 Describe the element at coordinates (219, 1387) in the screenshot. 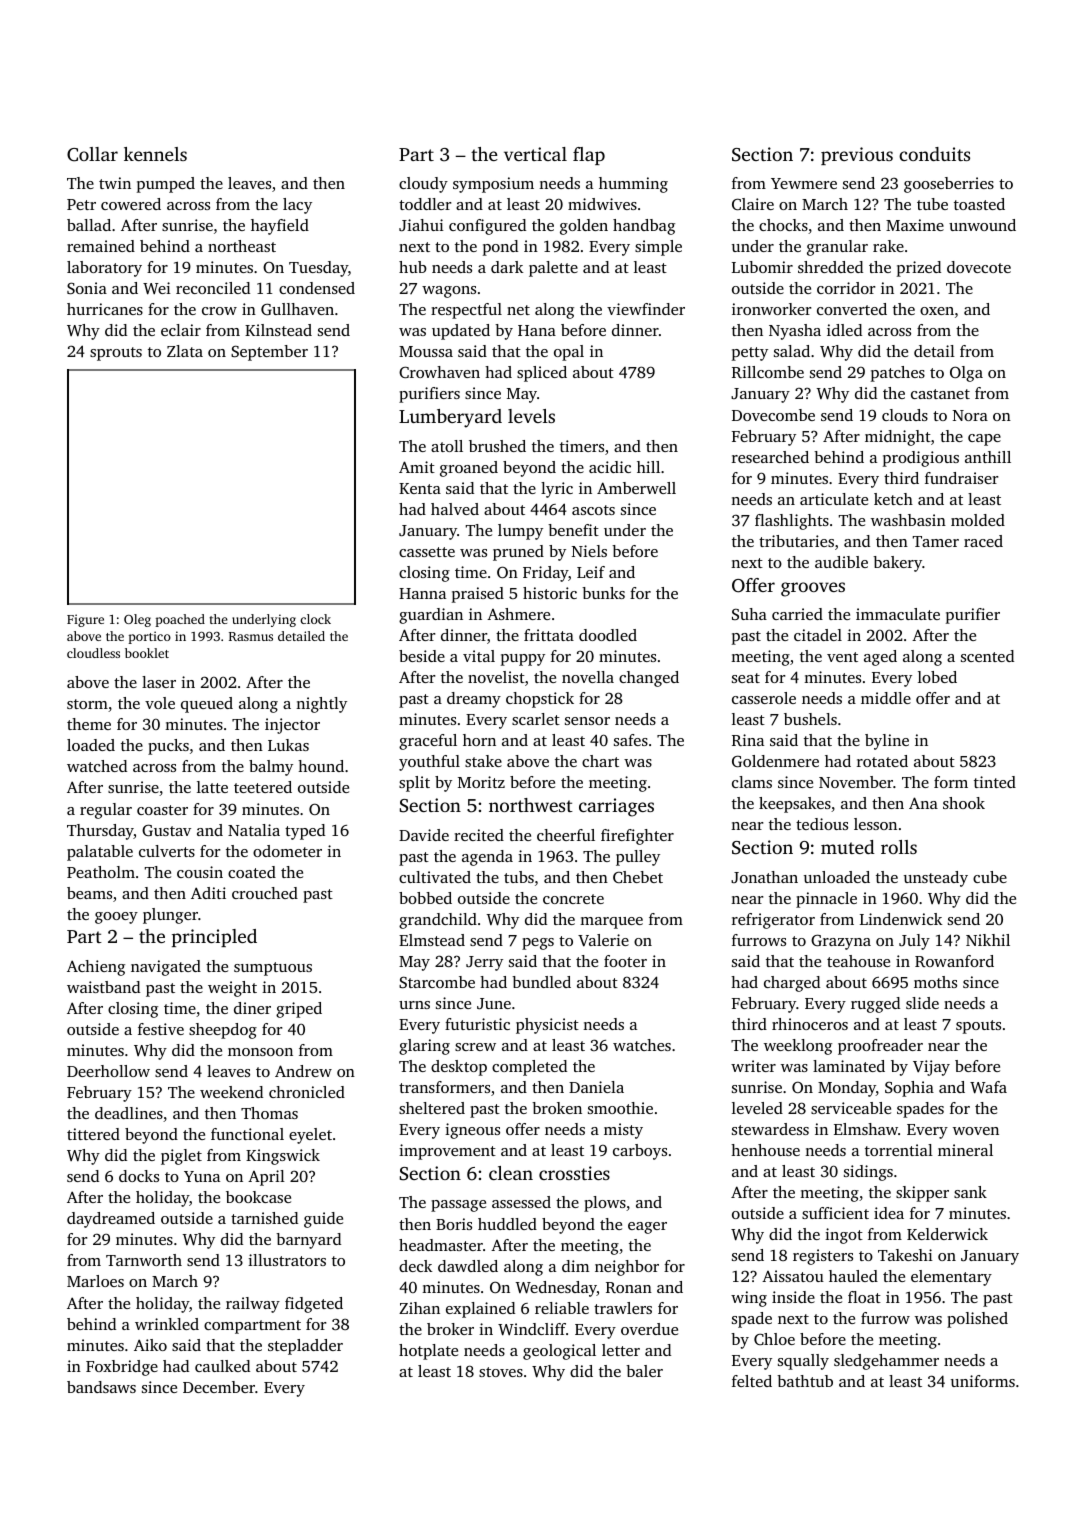

I see `December` at that location.
